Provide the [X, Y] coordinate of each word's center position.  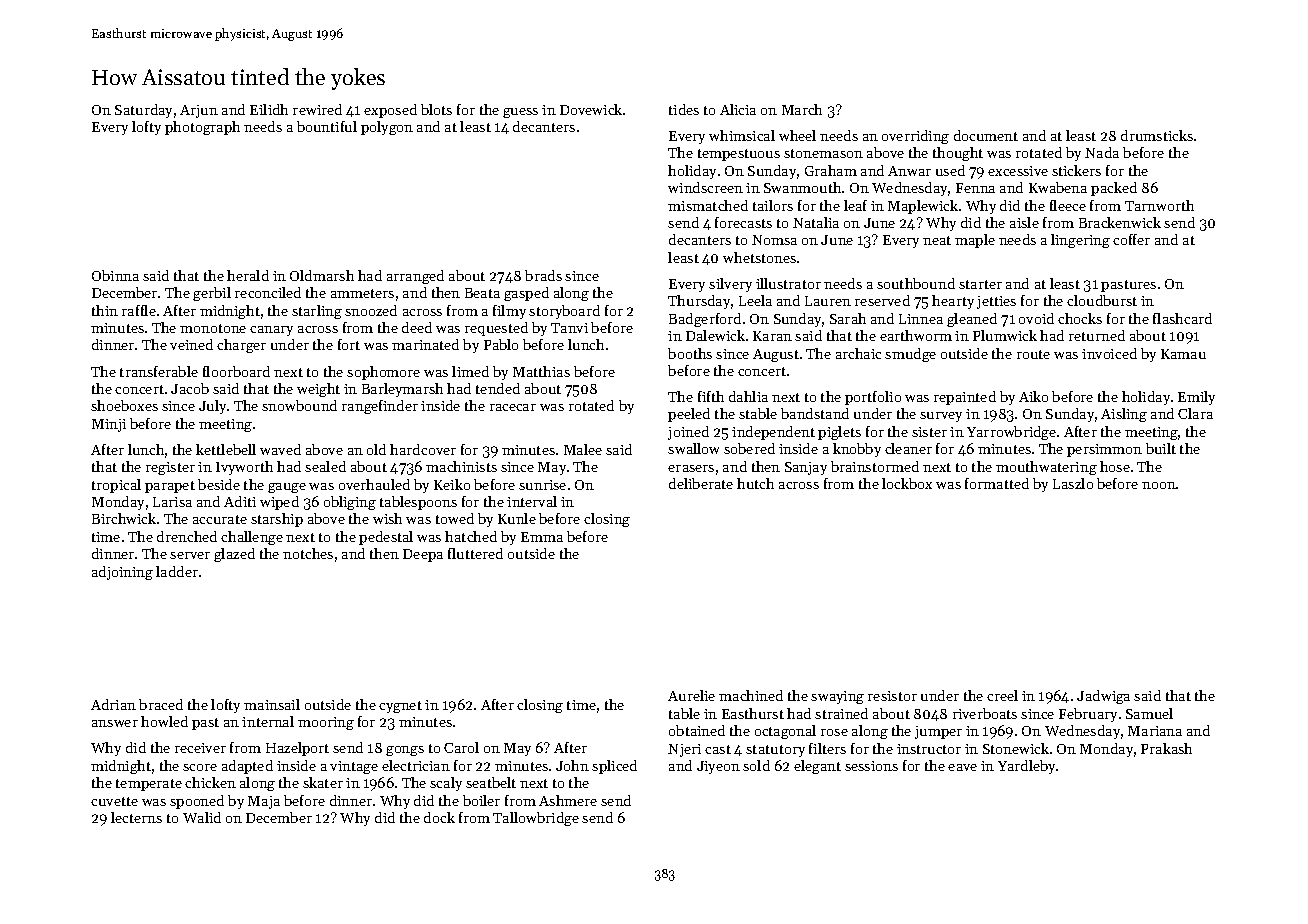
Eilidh [269, 109]
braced [161, 704]
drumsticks [1157, 135]
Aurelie [691, 695]
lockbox [907, 483]
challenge [252, 538]
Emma [542, 537]
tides [684, 109]
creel [1002, 695]
